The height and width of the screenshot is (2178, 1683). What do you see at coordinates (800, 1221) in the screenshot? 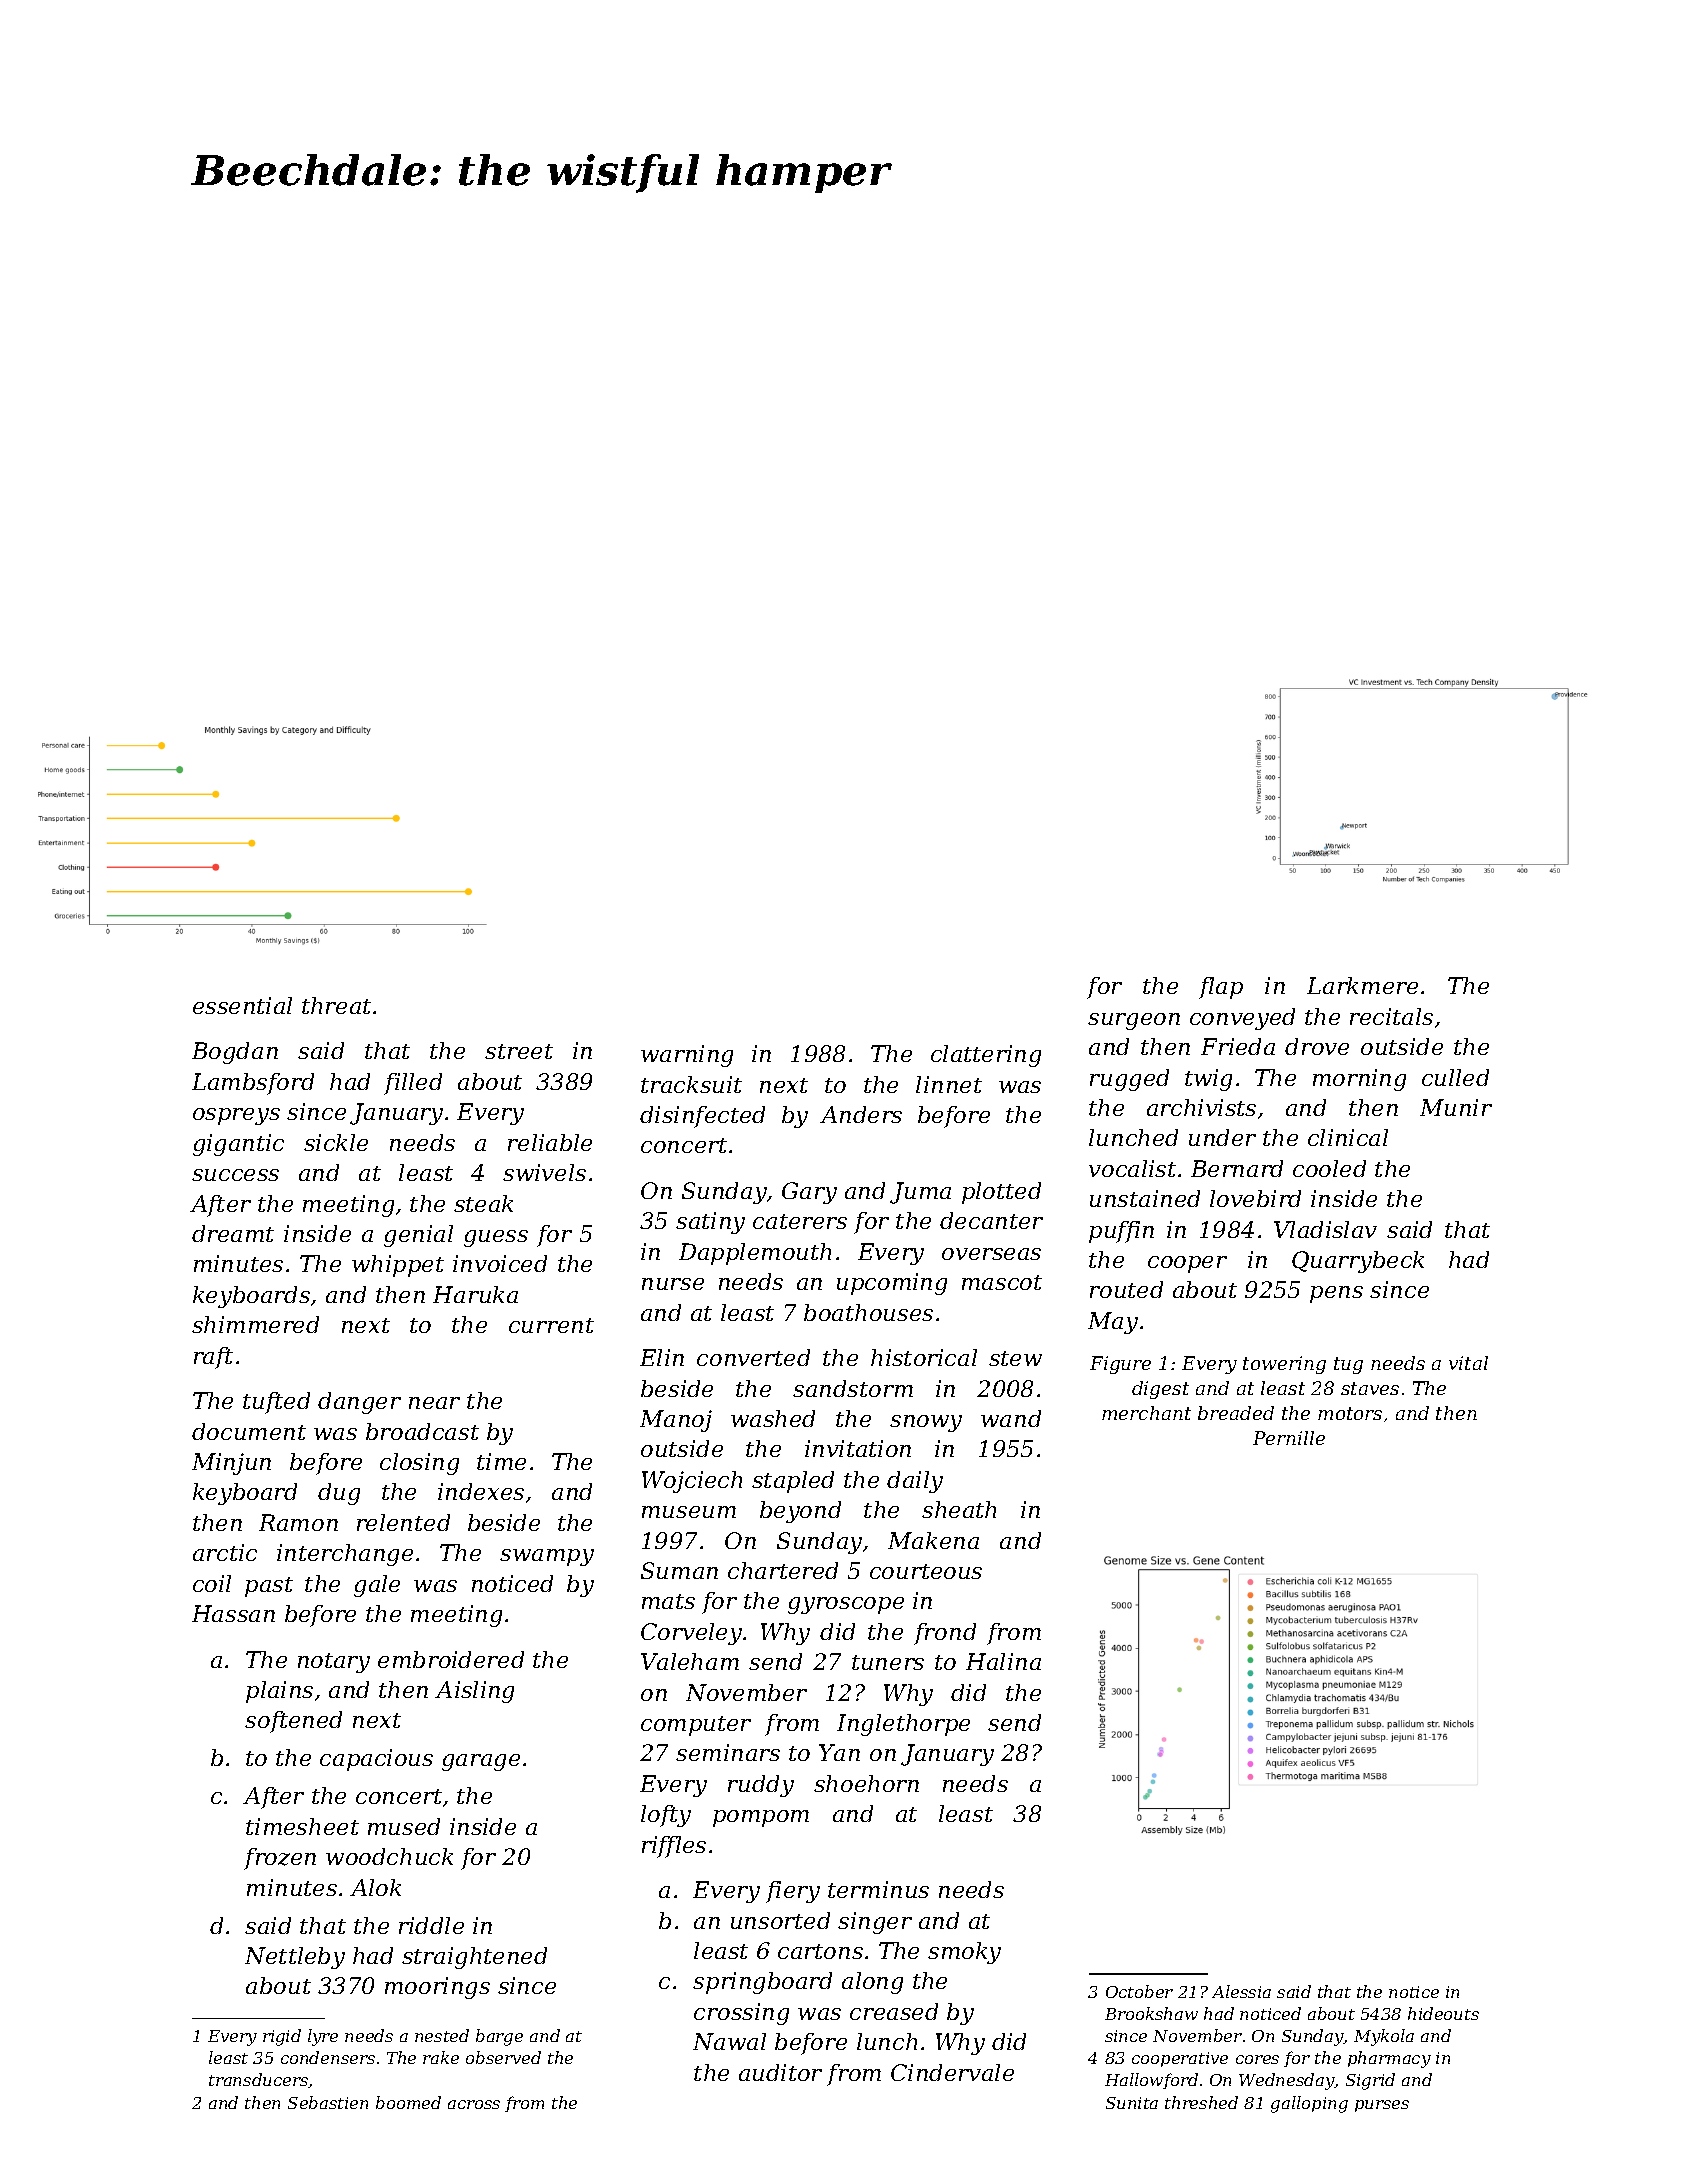
I see `caterers` at bounding box center [800, 1221].
